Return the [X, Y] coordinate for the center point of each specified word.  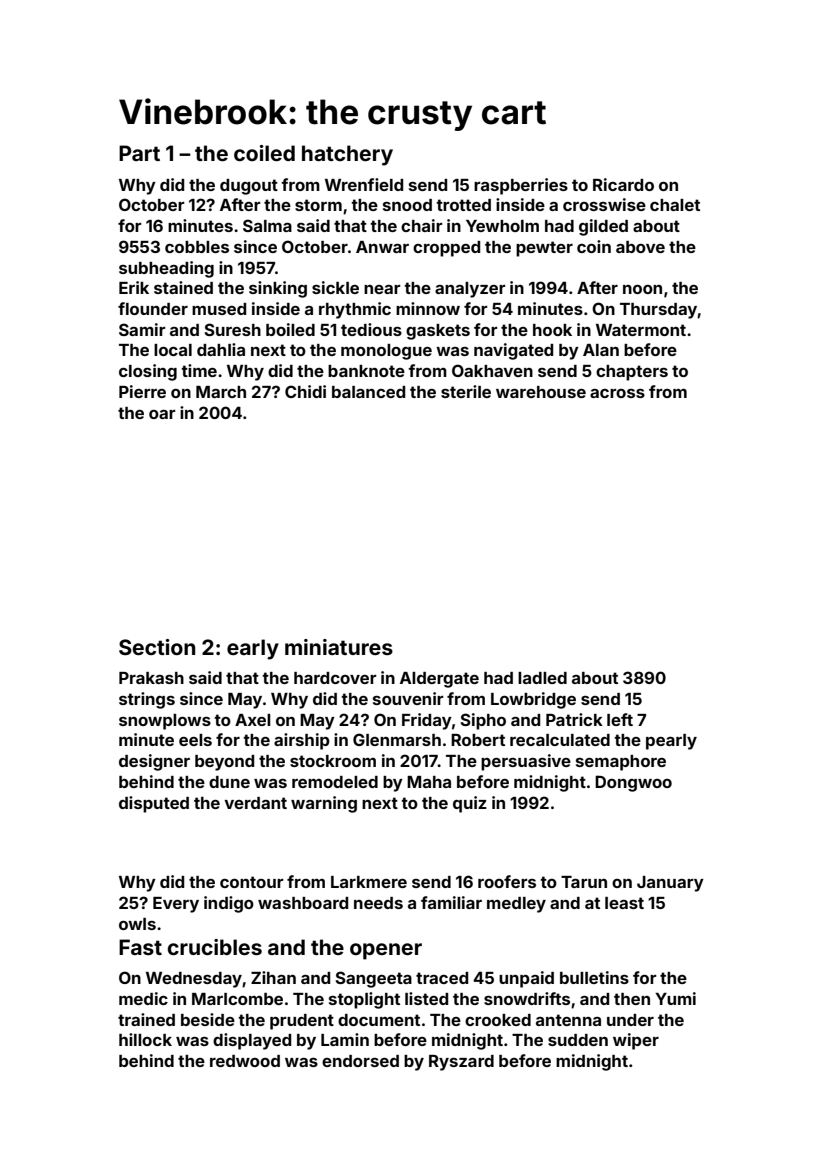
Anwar [382, 247]
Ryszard [461, 1063]
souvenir [408, 698]
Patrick [574, 719]
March [221, 392]
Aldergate [439, 680]
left [620, 719]
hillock [145, 1039]
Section [157, 647]
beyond [224, 763]
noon [642, 289]
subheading [166, 269]
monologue [386, 352]
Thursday [659, 311]
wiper [636, 1041]
